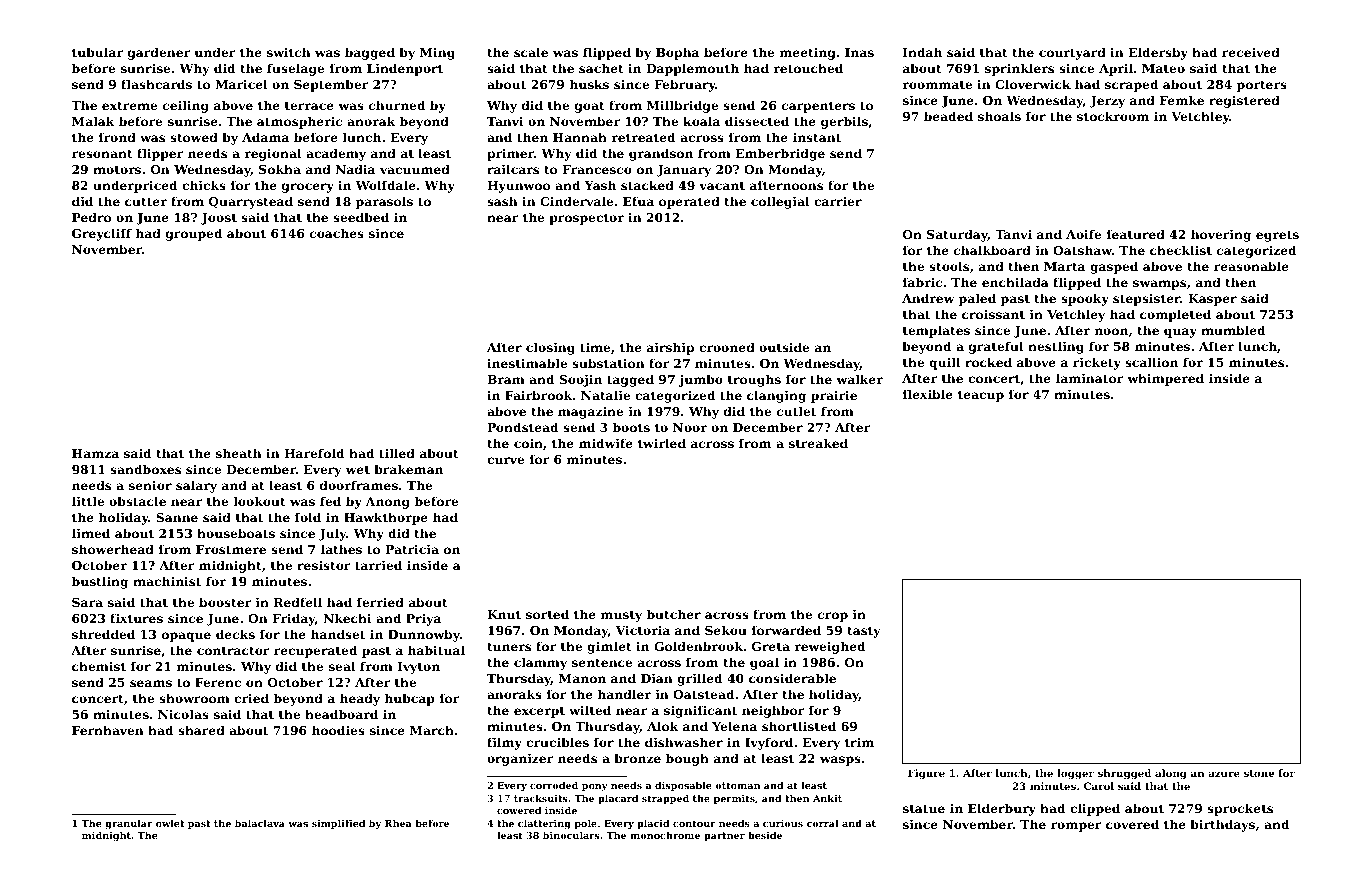  What do you see at coordinates (674, 614) in the screenshot?
I see `butcher` at bounding box center [674, 614].
